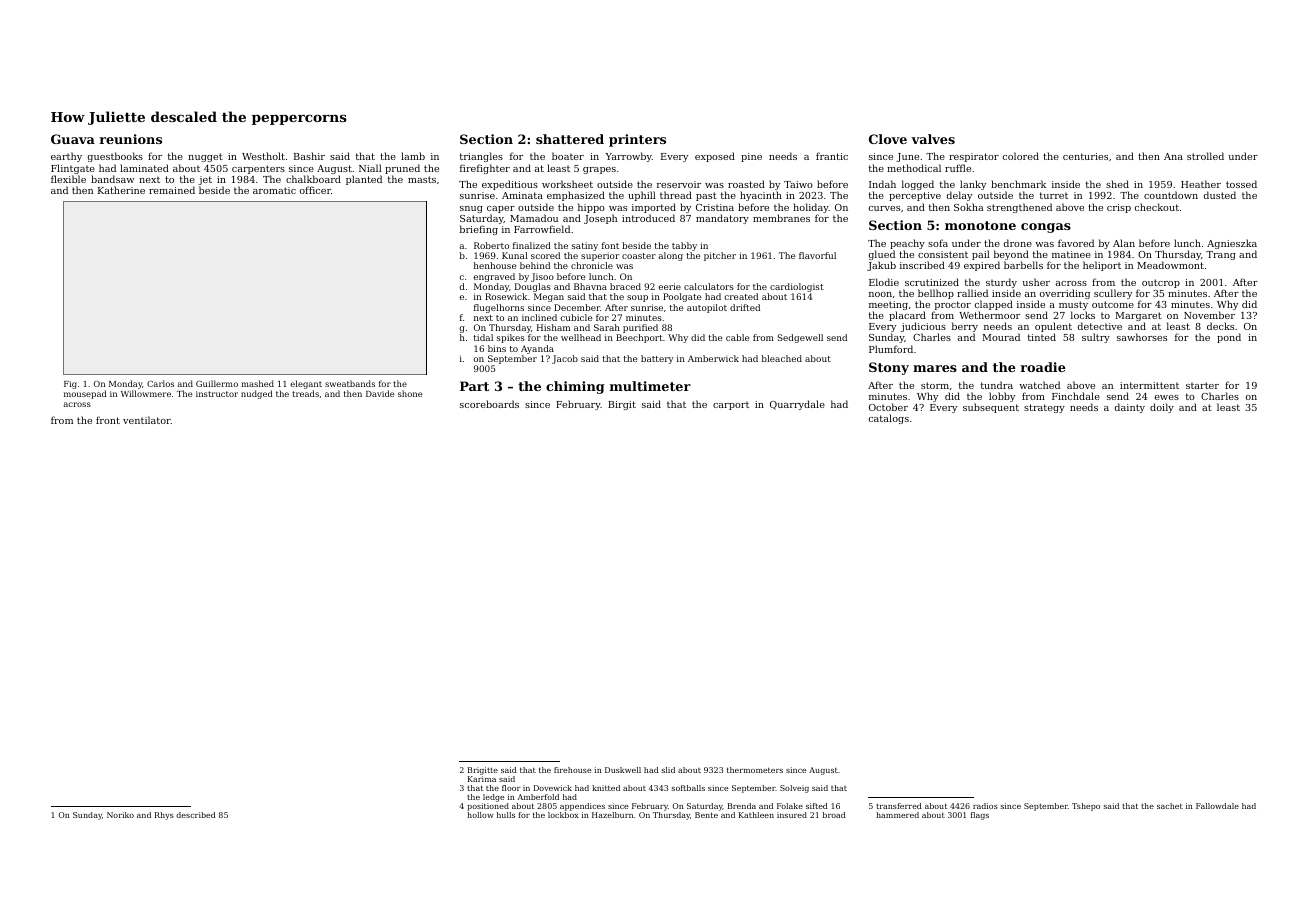  I want to click on doily, so click(1162, 408).
